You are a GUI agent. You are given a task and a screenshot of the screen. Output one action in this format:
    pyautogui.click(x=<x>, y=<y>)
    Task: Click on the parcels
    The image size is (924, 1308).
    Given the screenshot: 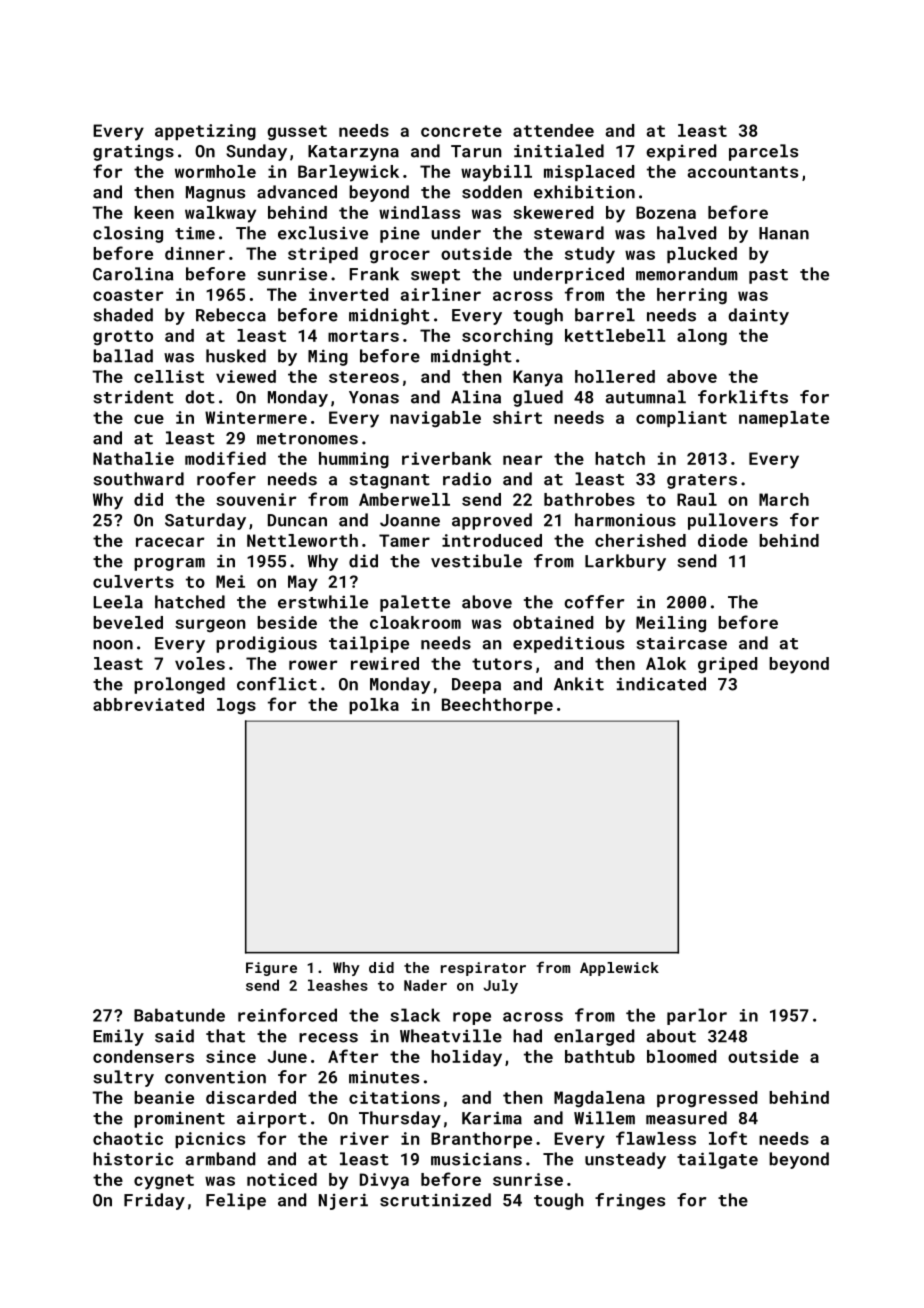 What is the action you would take?
    pyautogui.click(x=763, y=152)
